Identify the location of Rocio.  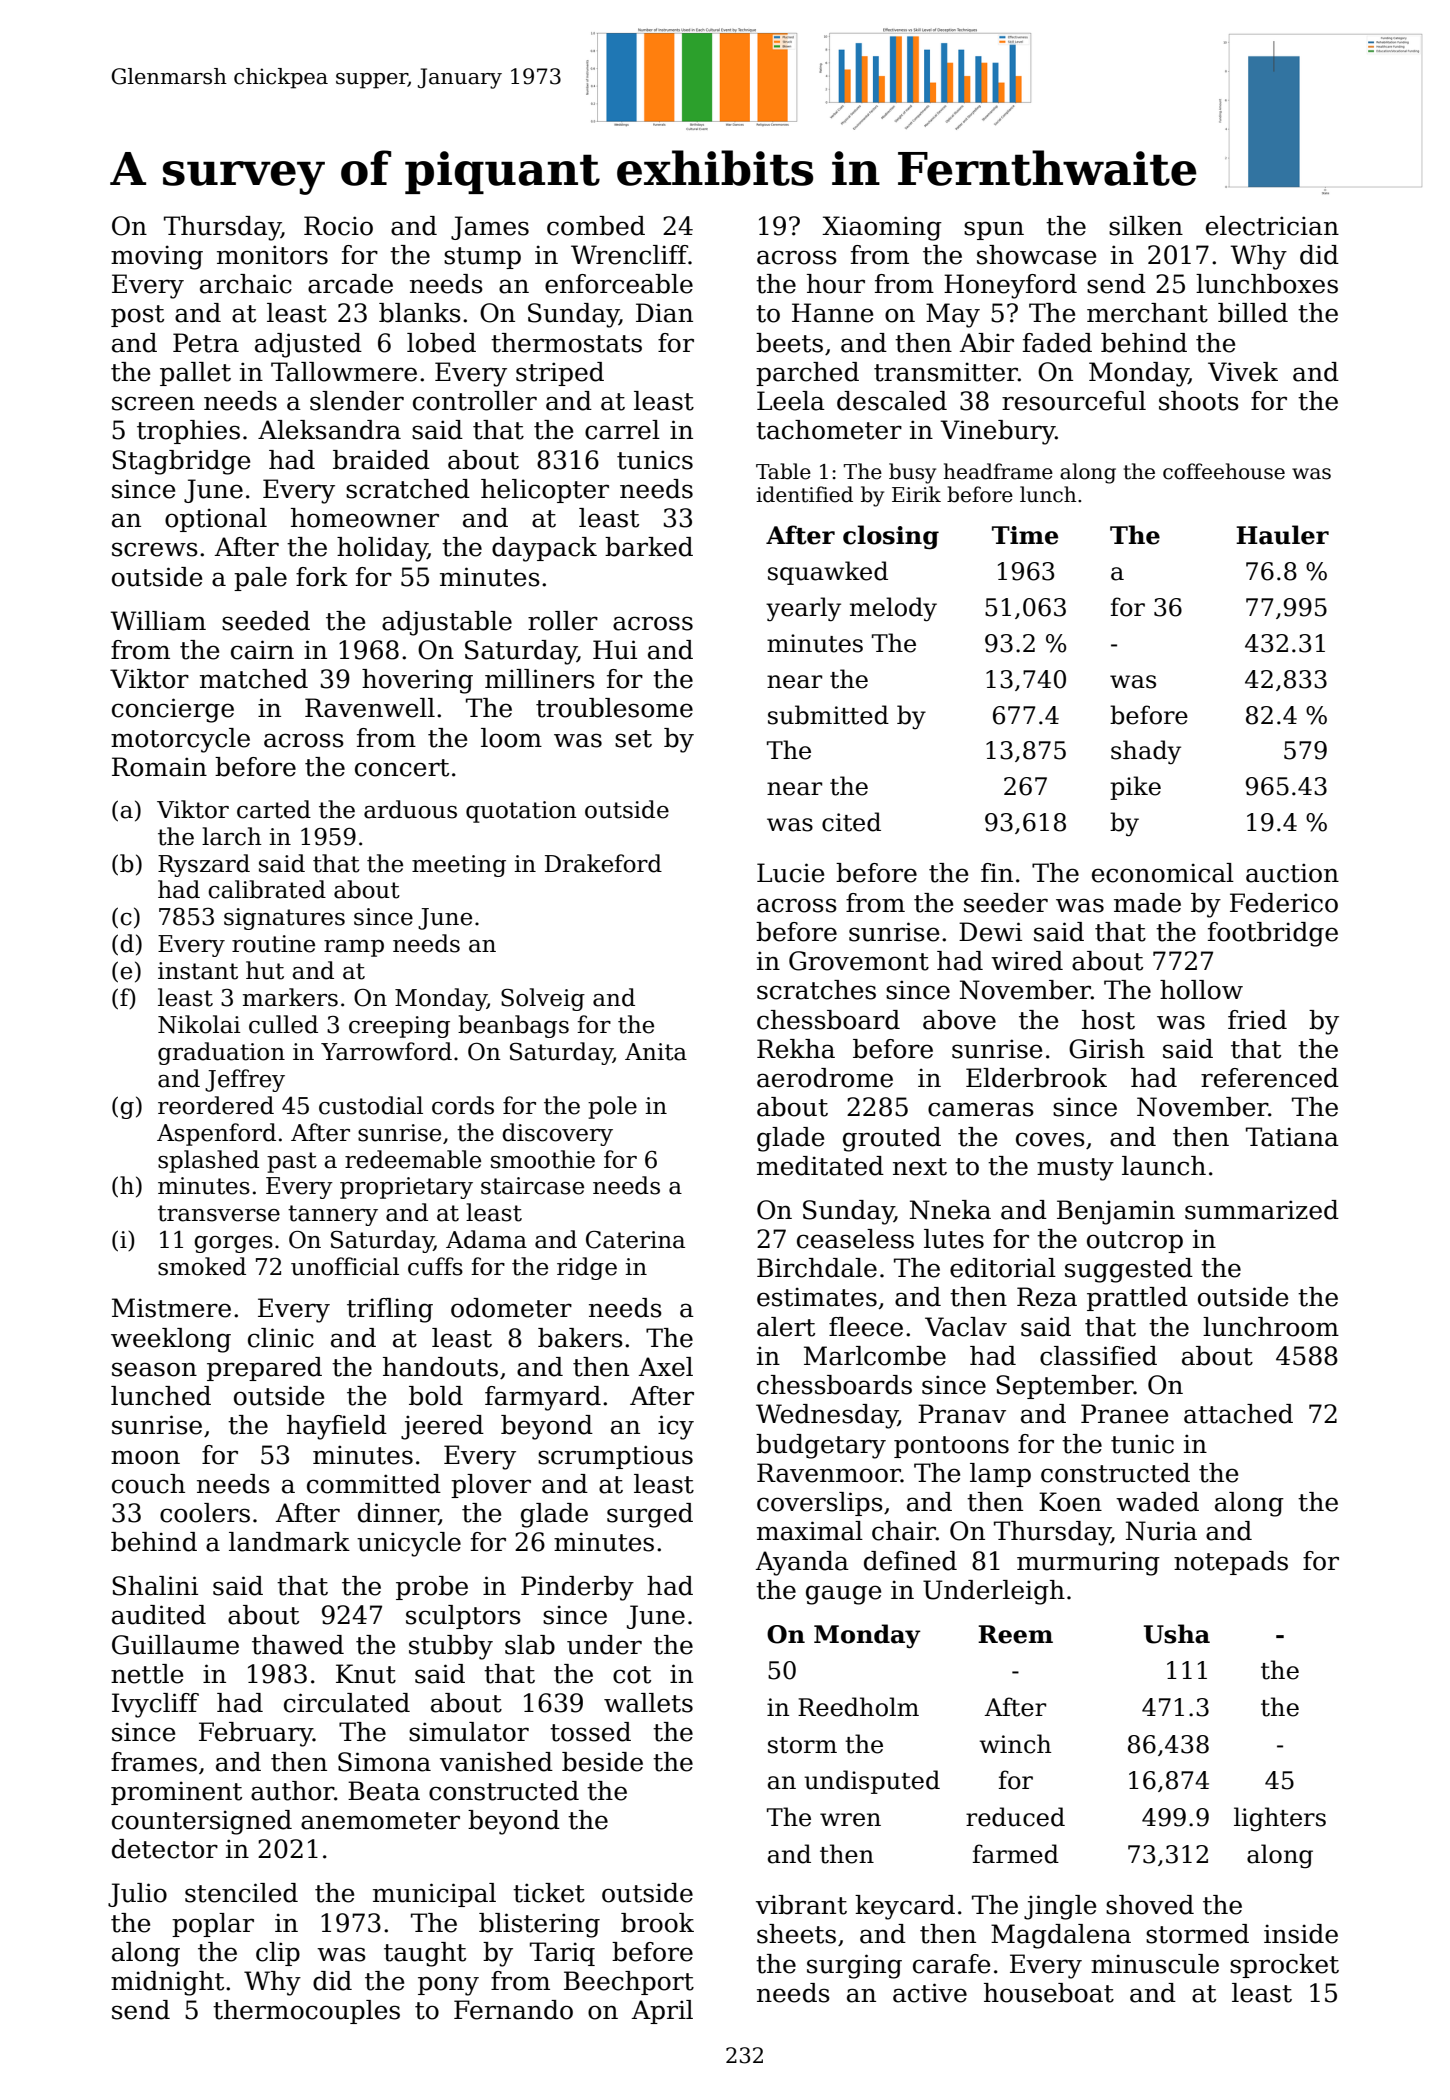
(338, 226).
